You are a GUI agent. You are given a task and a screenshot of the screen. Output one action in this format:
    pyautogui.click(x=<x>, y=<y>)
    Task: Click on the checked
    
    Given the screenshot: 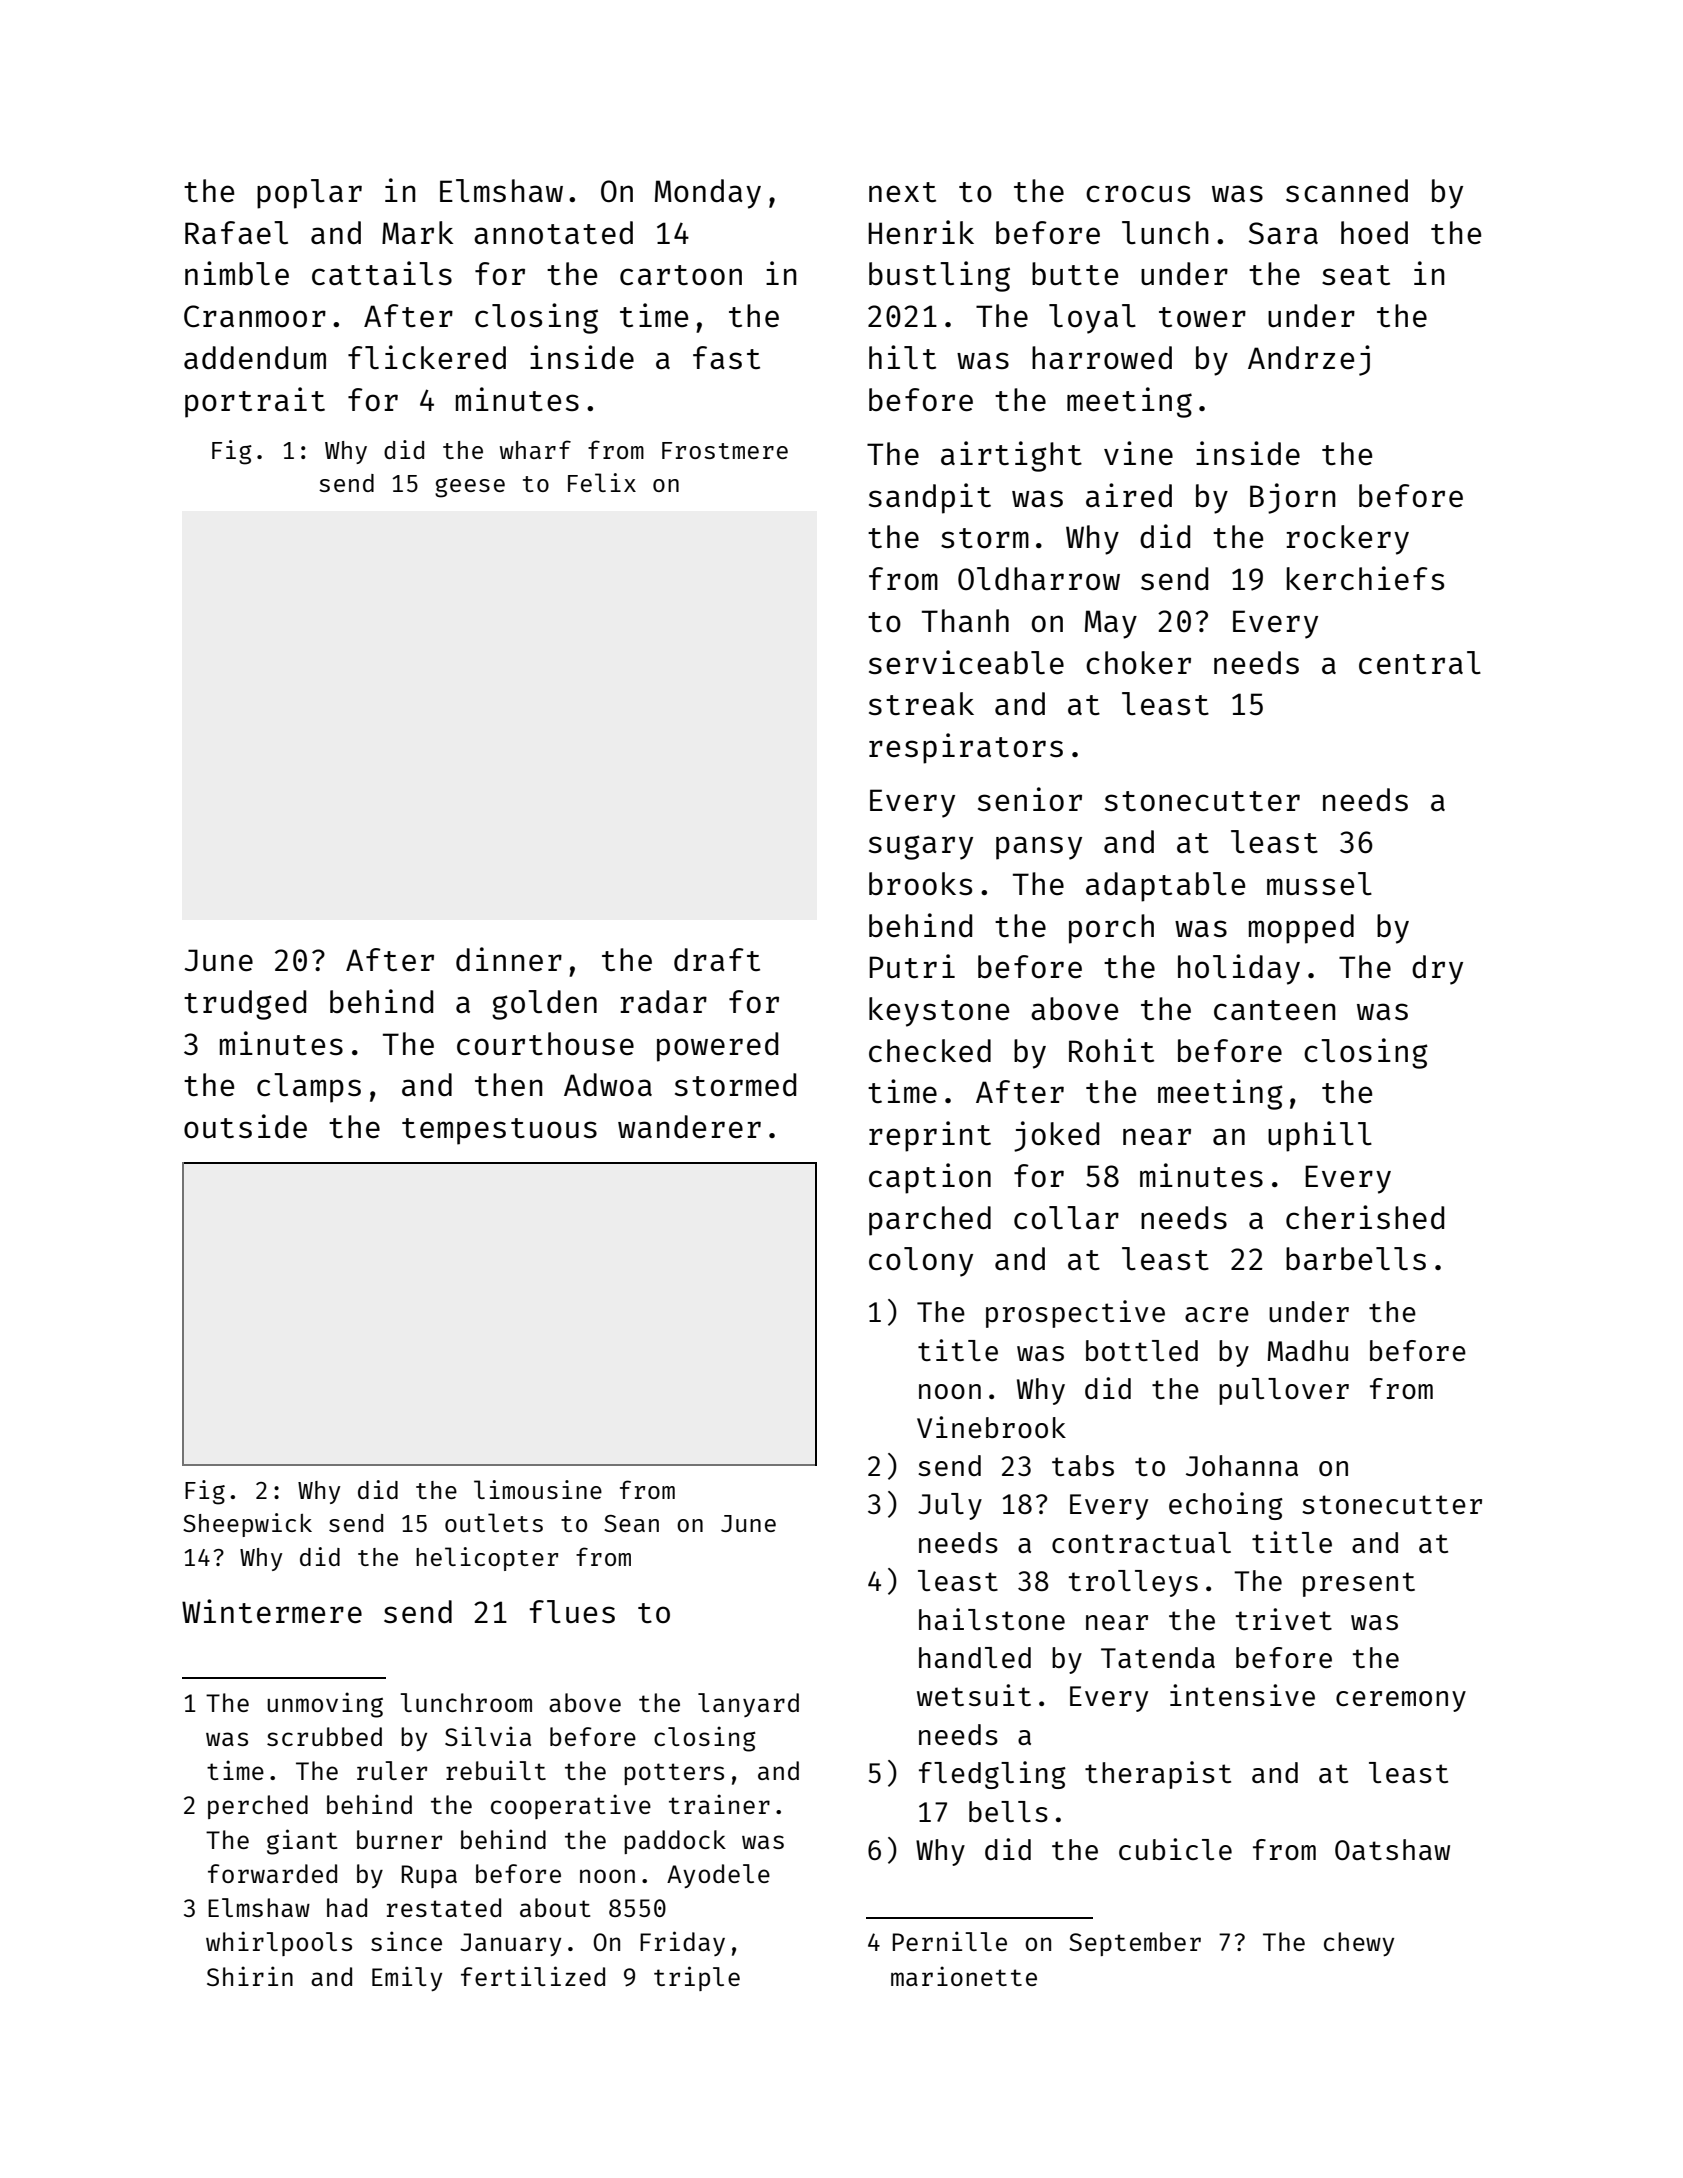 What is the action you would take?
    pyautogui.click(x=930, y=1050)
